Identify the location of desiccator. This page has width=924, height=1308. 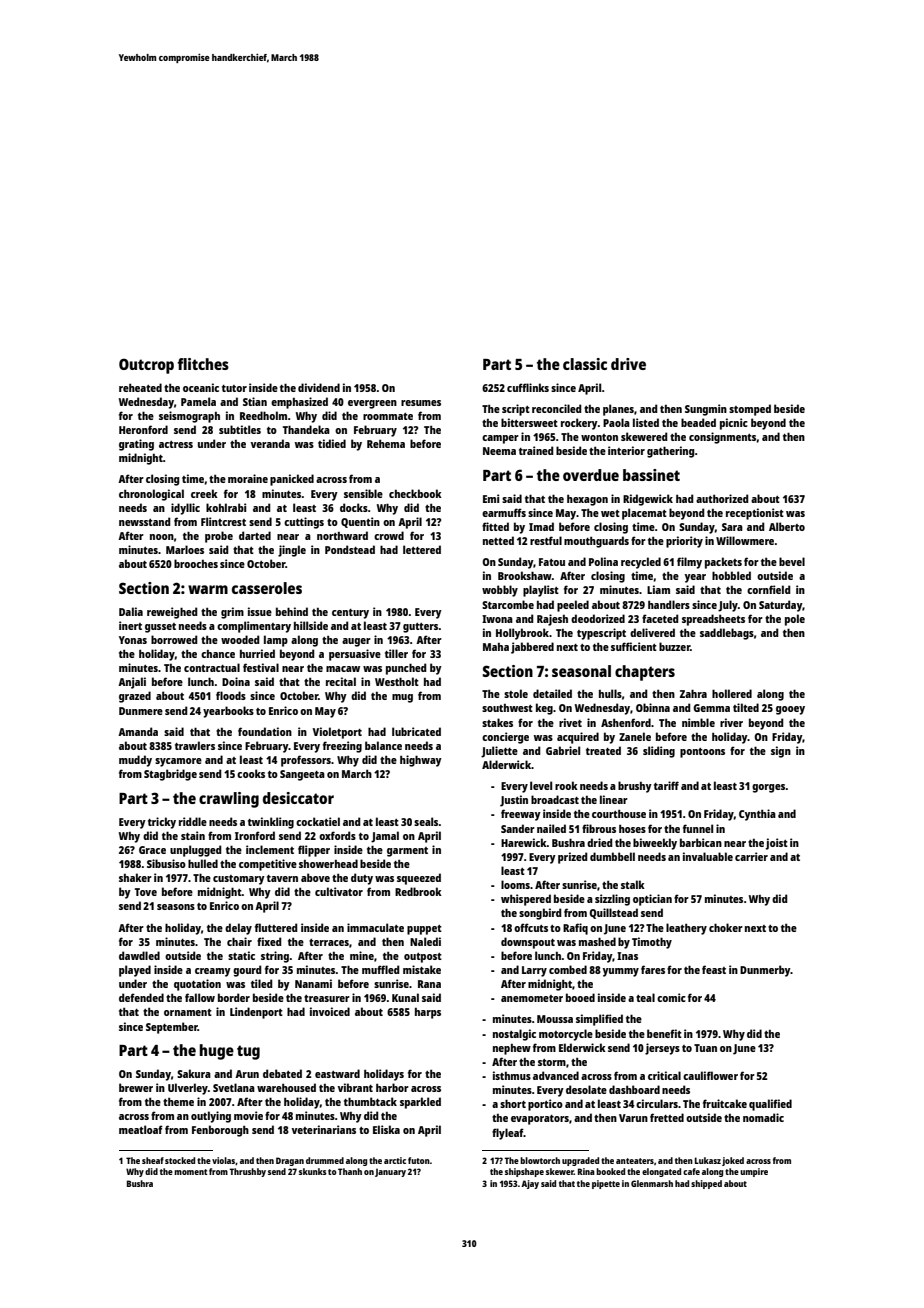
(298, 798).
